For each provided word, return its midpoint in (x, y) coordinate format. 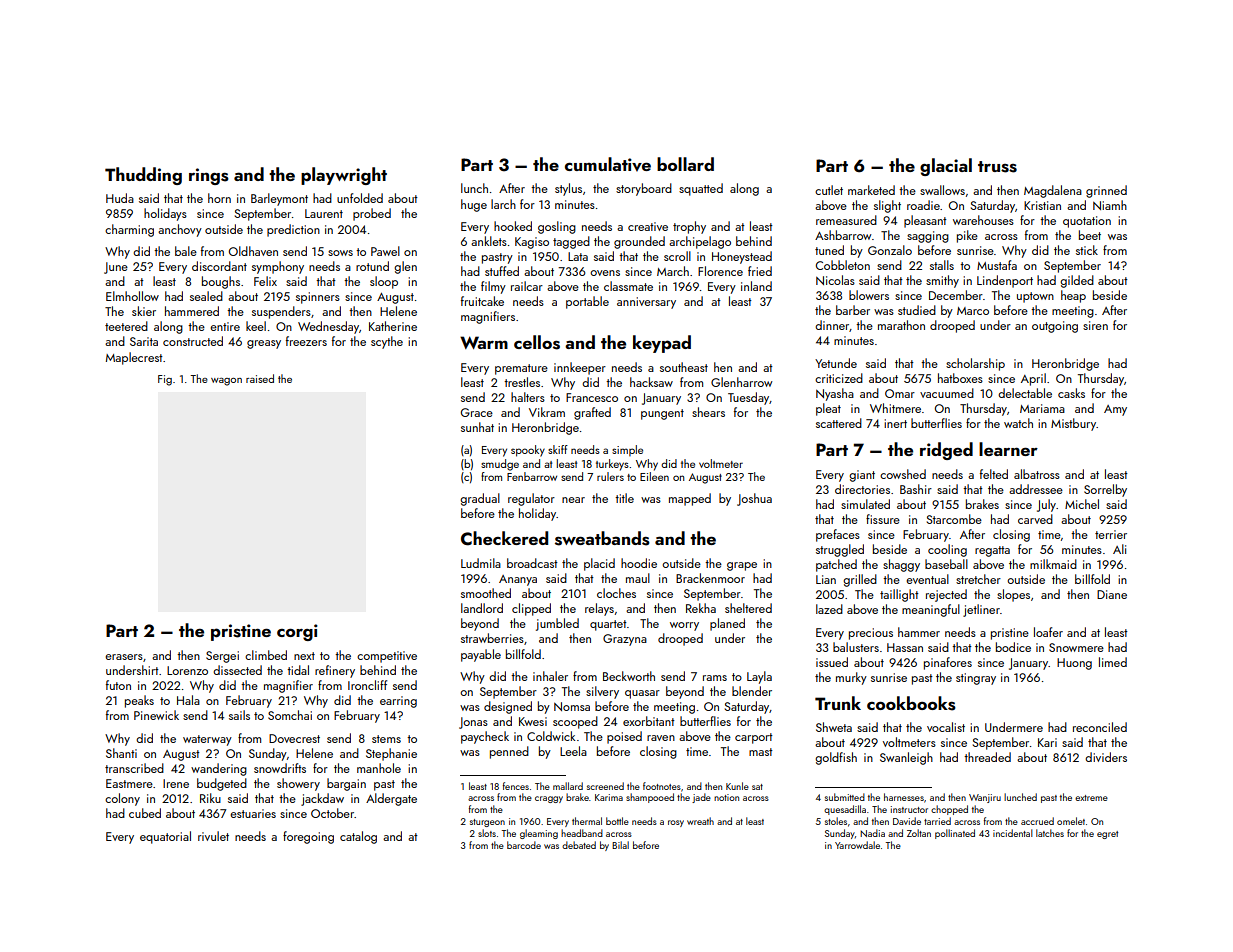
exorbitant (649, 721)
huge (474, 205)
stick (1087, 250)
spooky (528, 451)
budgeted (222, 784)
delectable (1025, 393)
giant (862, 476)
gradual (480, 499)
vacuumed (947, 393)
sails (239, 715)
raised (260, 378)
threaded (987, 757)
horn (219, 198)
